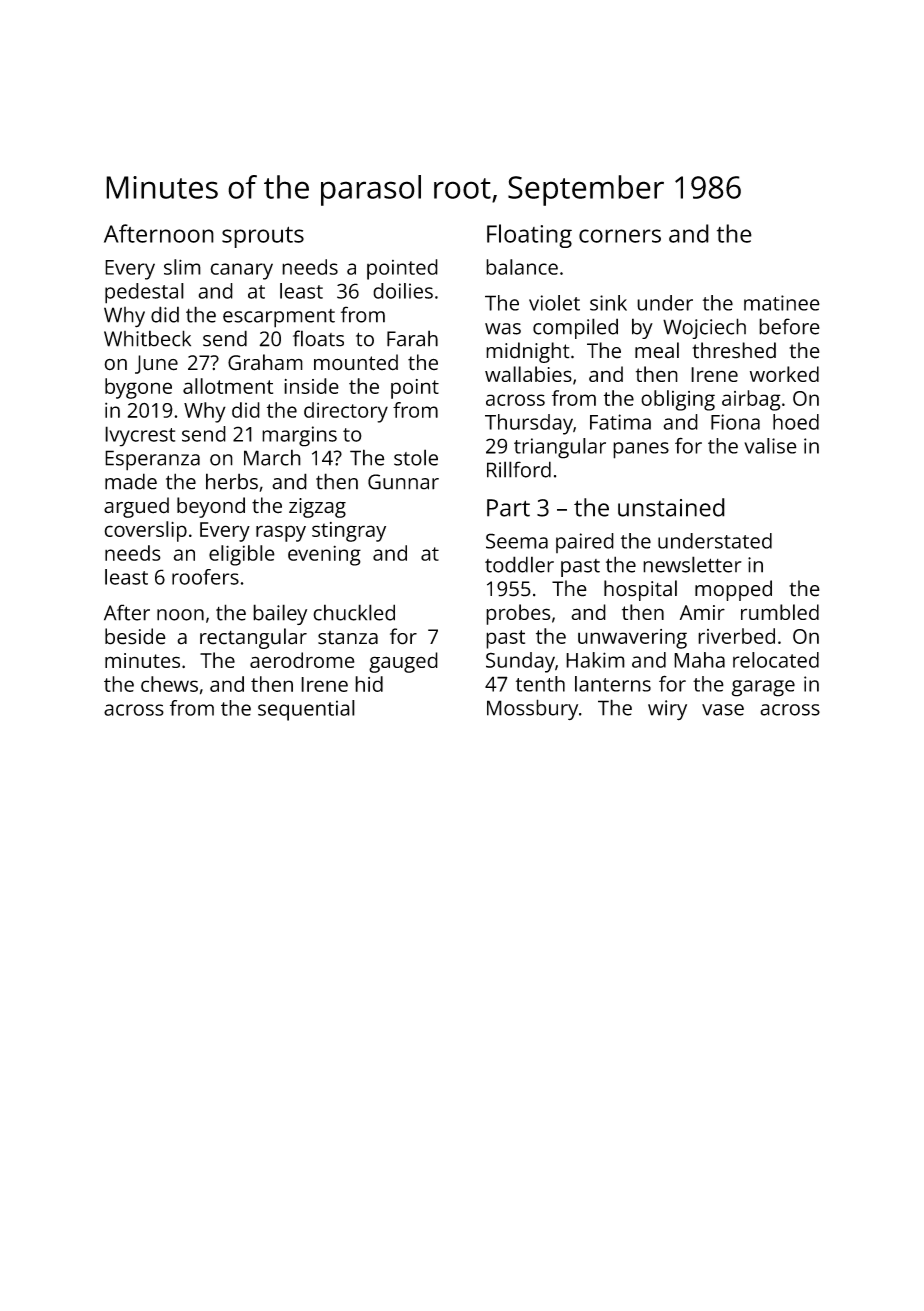  What do you see at coordinates (169, 684) in the screenshot?
I see `chews` at bounding box center [169, 684].
